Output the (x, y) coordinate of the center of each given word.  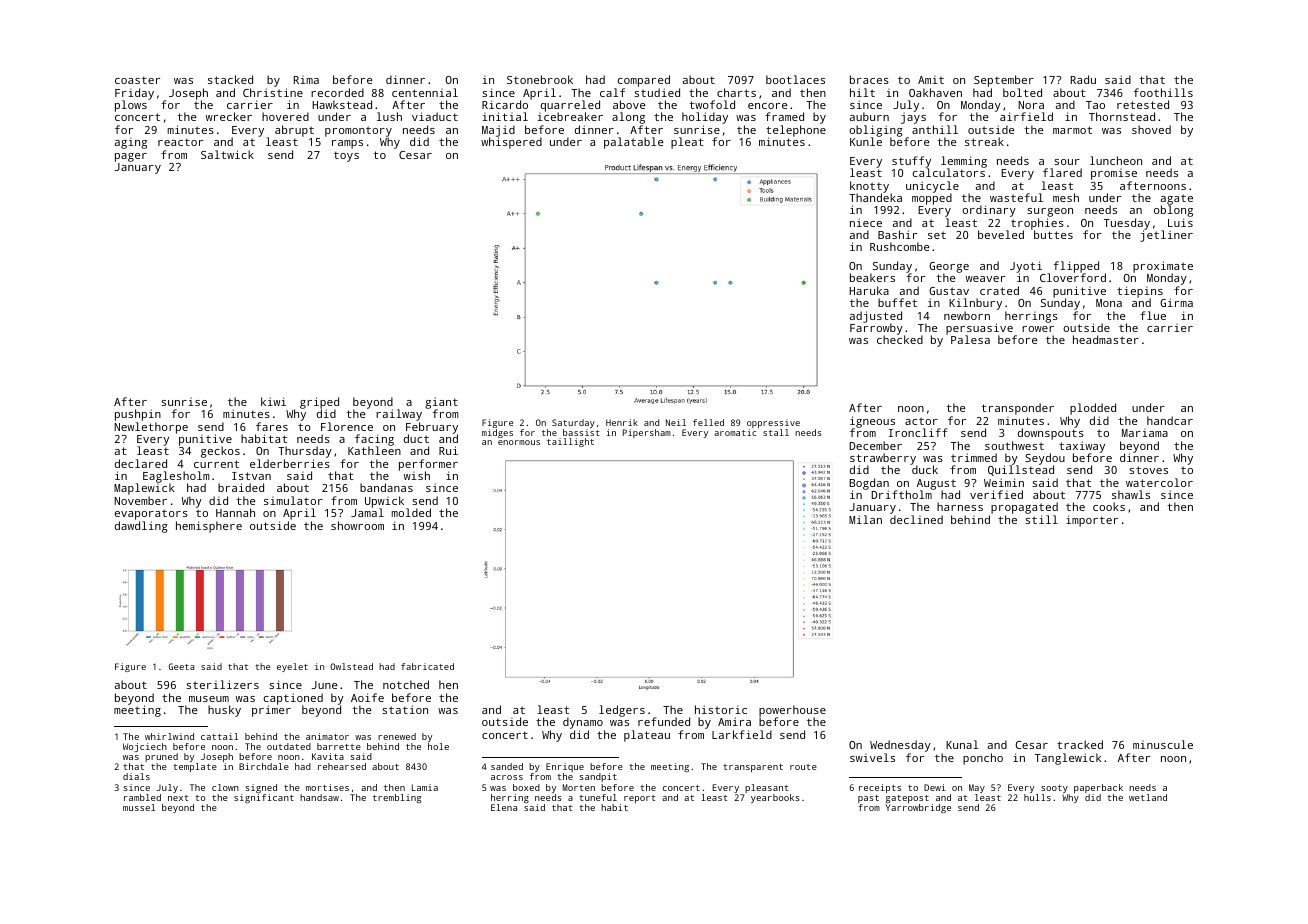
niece (866, 222)
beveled (1001, 234)
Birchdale (264, 766)
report (639, 799)
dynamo (583, 723)
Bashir (897, 234)
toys (346, 156)
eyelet (292, 667)
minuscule (1163, 744)
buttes (1053, 234)
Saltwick (227, 154)
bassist (581, 432)
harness (960, 506)
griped (319, 403)
